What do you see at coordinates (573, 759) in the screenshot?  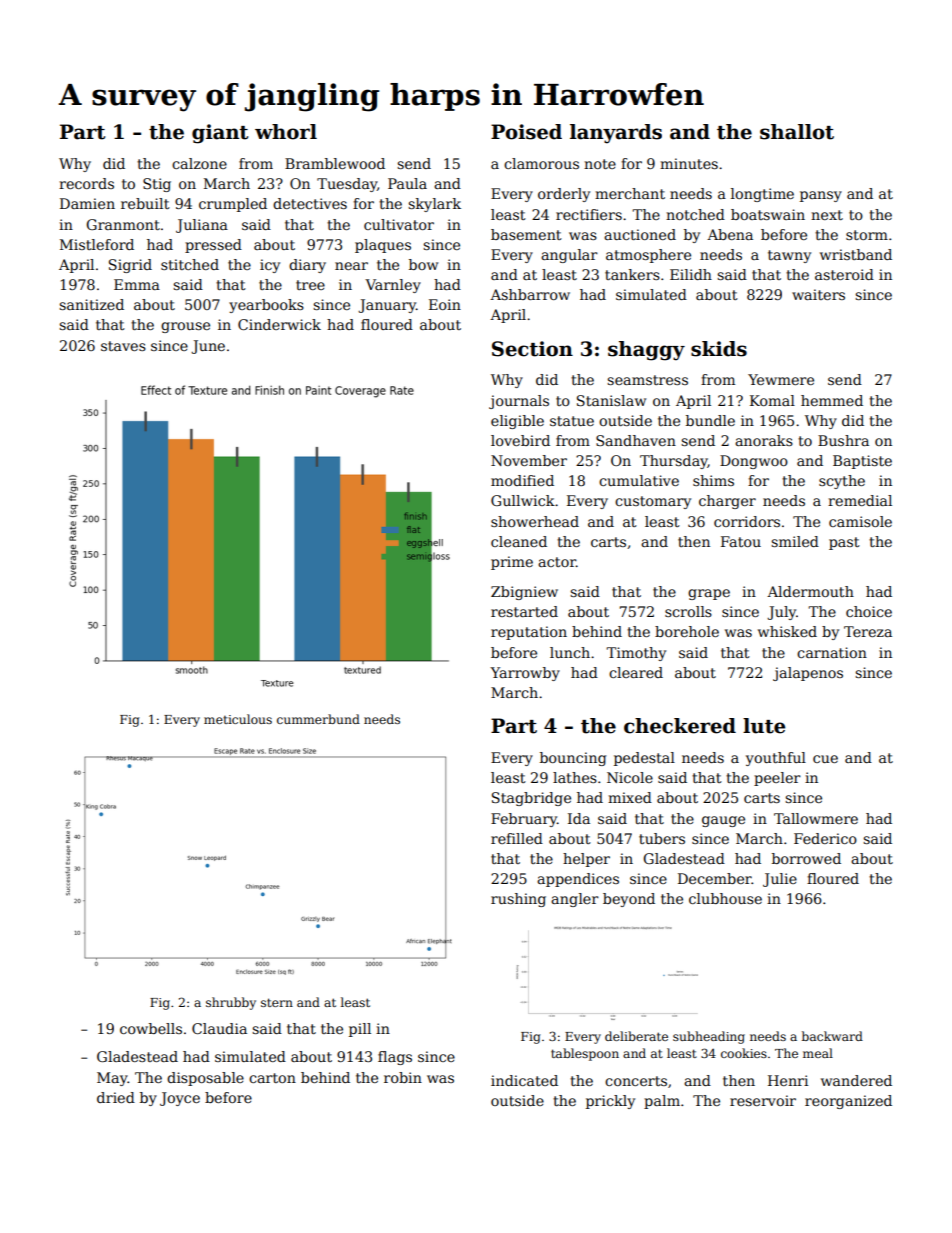 I see `bouncing` at bounding box center [573, 759].
